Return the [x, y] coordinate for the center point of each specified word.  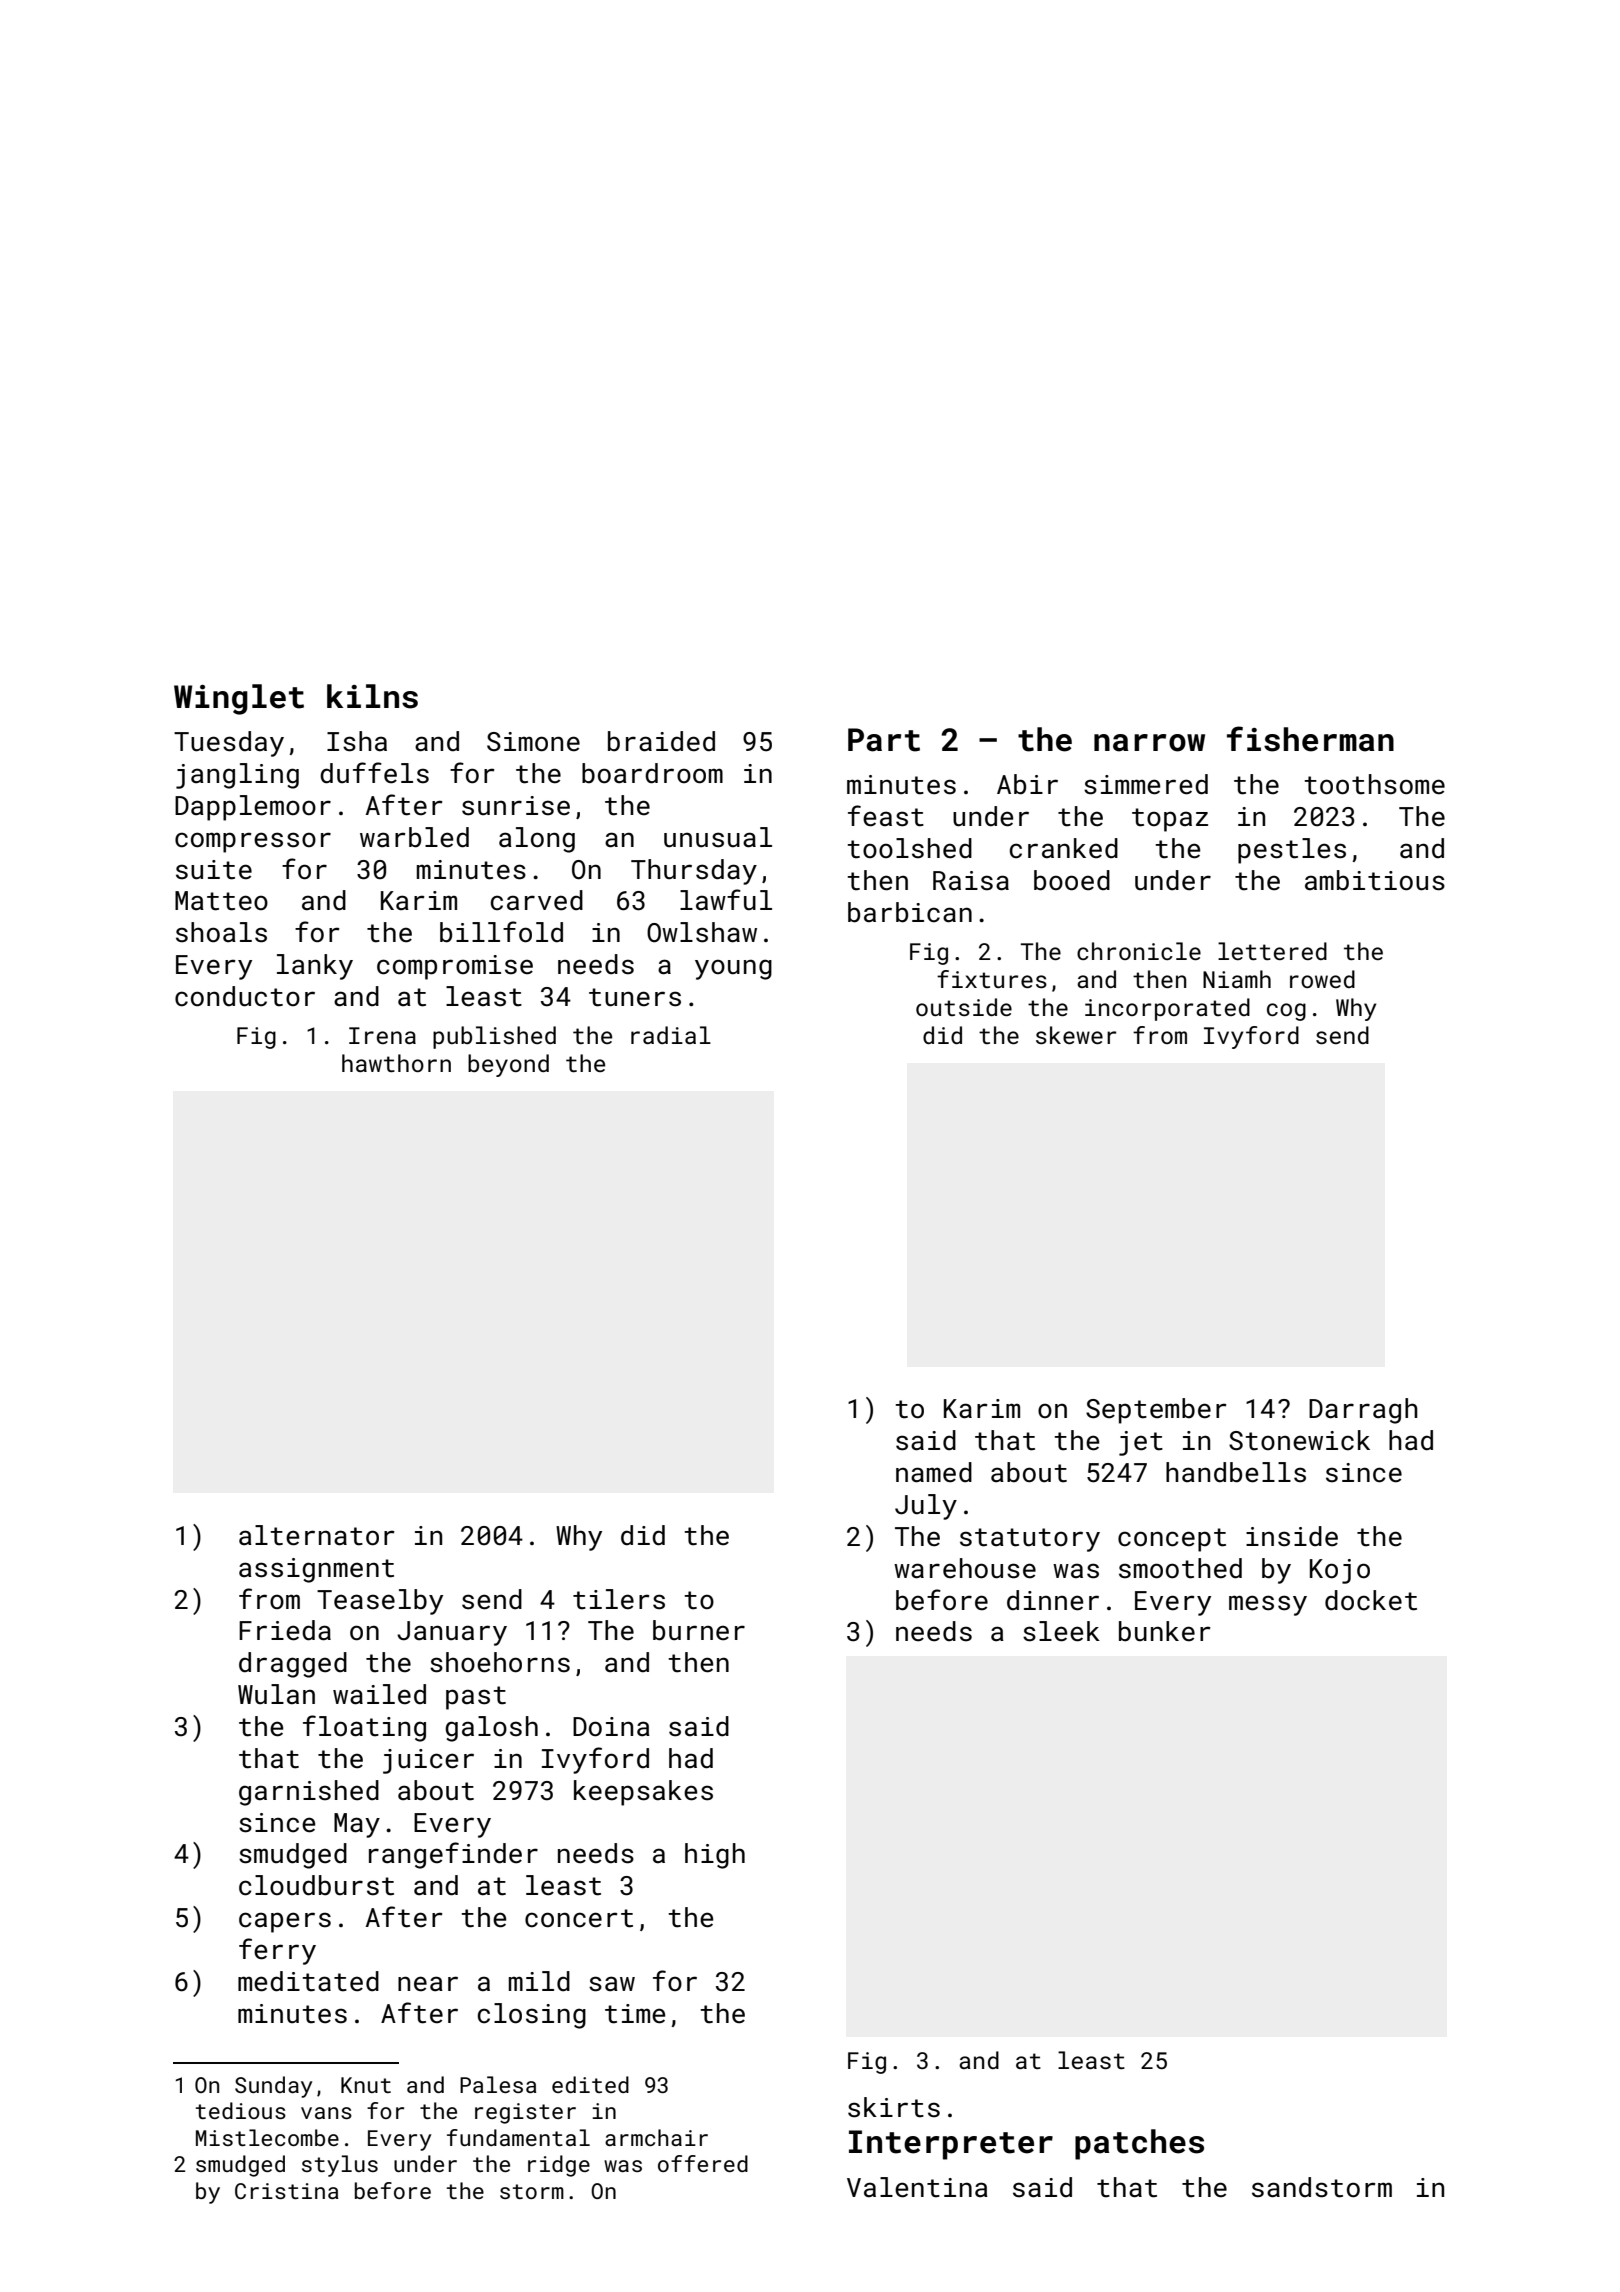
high [715, 1856]
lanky [315, 967]
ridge [559, 2166]
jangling [237, 776]
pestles [1292, 851]
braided [661, 741]
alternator [317, 1535]
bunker [1165, 1631]
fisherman [1310, 739]
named [934, 1472]
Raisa [971, 881]
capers [285, 1922]
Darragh [1363, 1411]
